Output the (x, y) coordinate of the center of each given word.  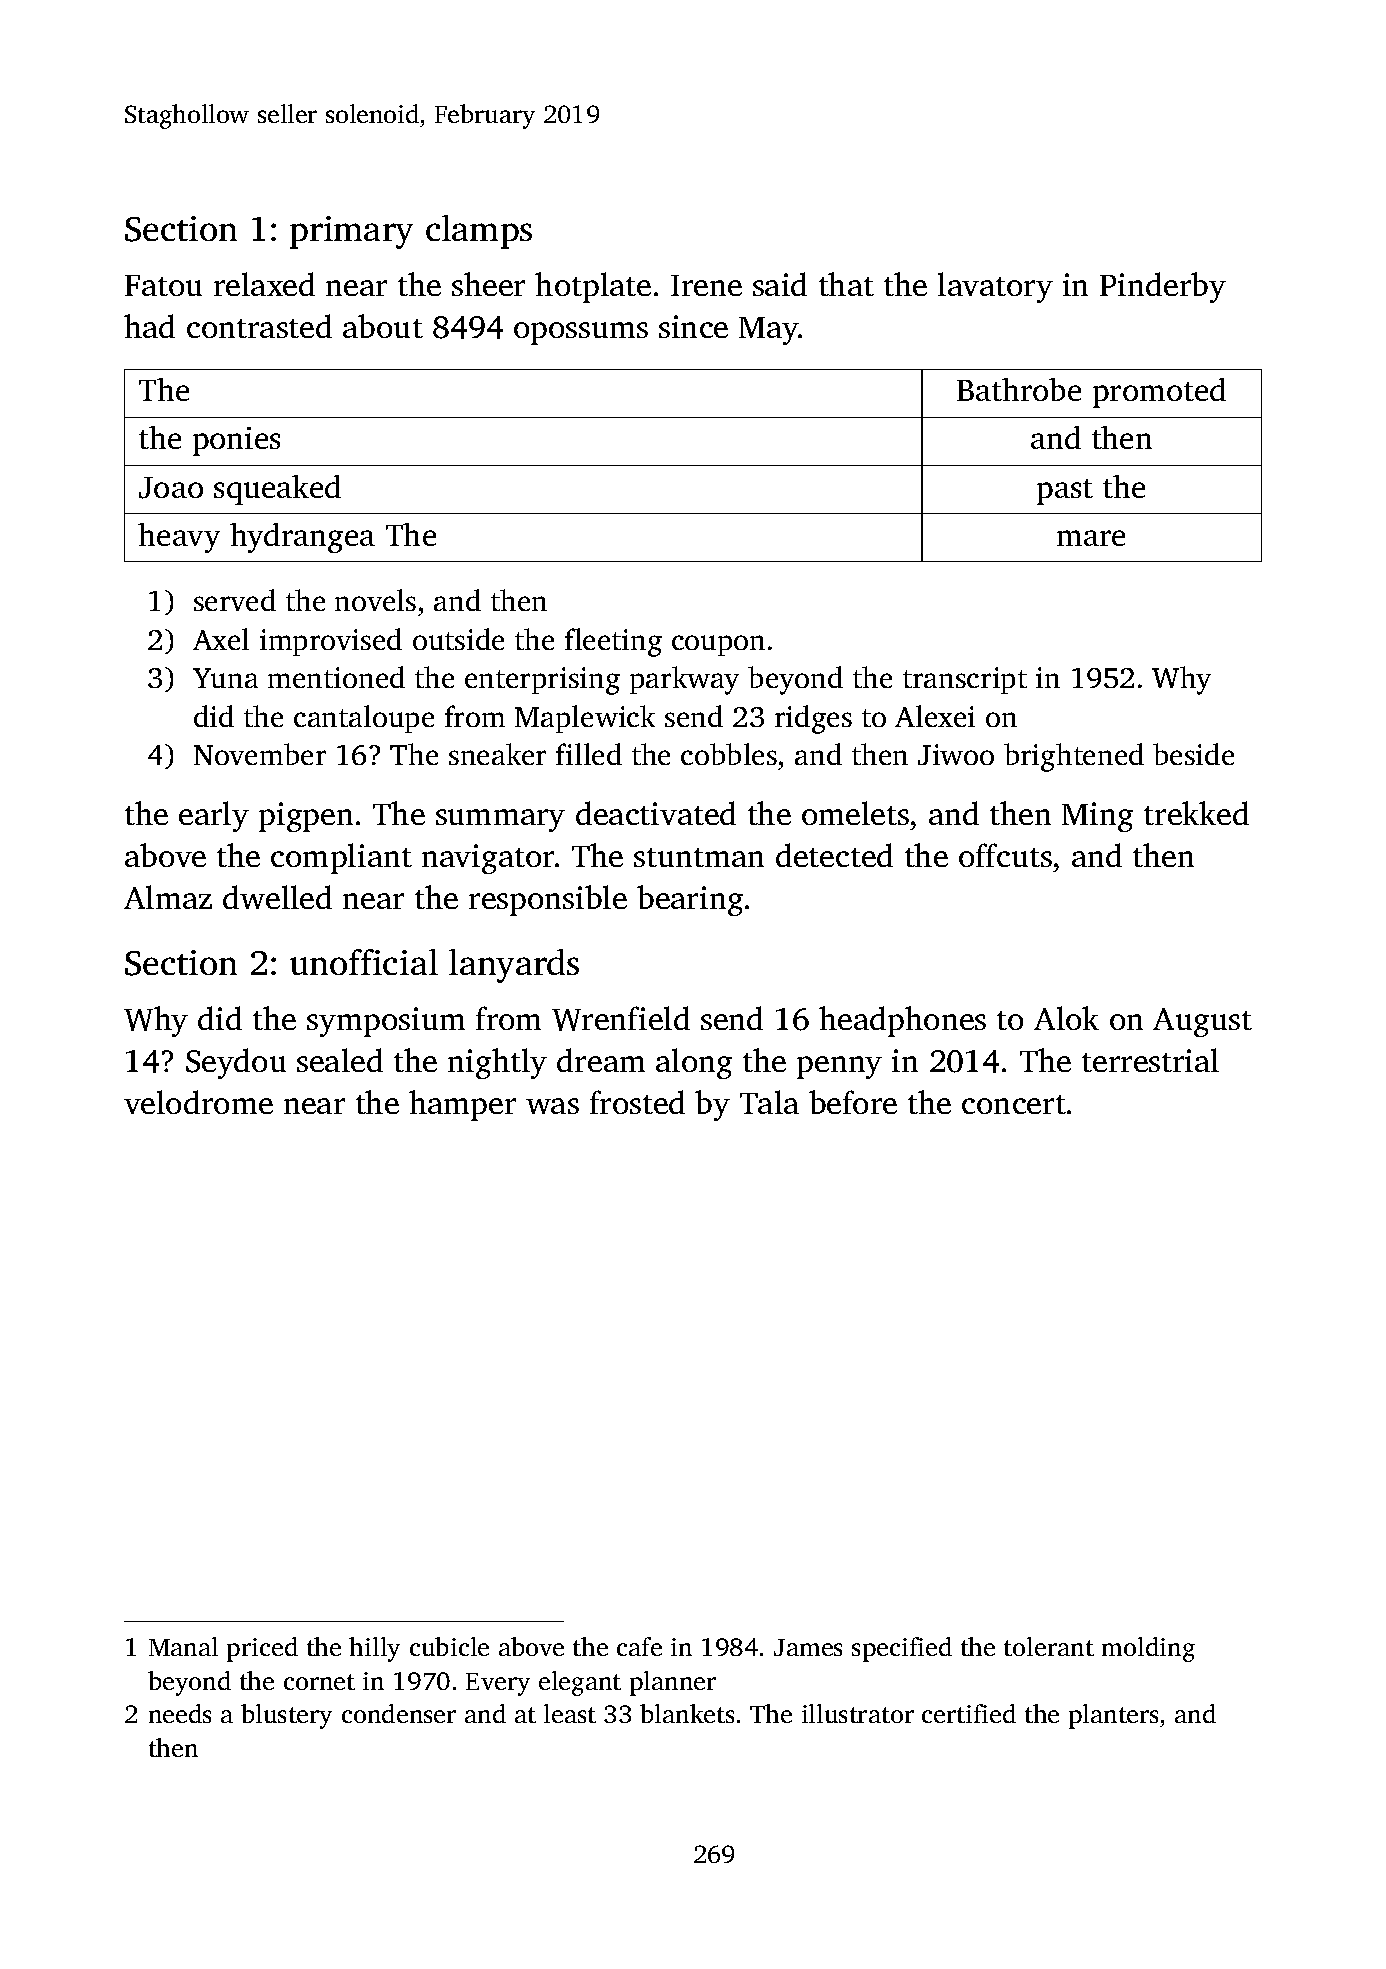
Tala (769, 1102)
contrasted (259, 326)
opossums (581, 333)
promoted (1159, 393)
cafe (639, 1646)
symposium (386, 1022)
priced (262, 1649)
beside (1193, 754)
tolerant (1049, 1646)
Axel (221, 639)
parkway (684, 680)
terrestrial (1150, 1060)
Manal (183, 1646)
